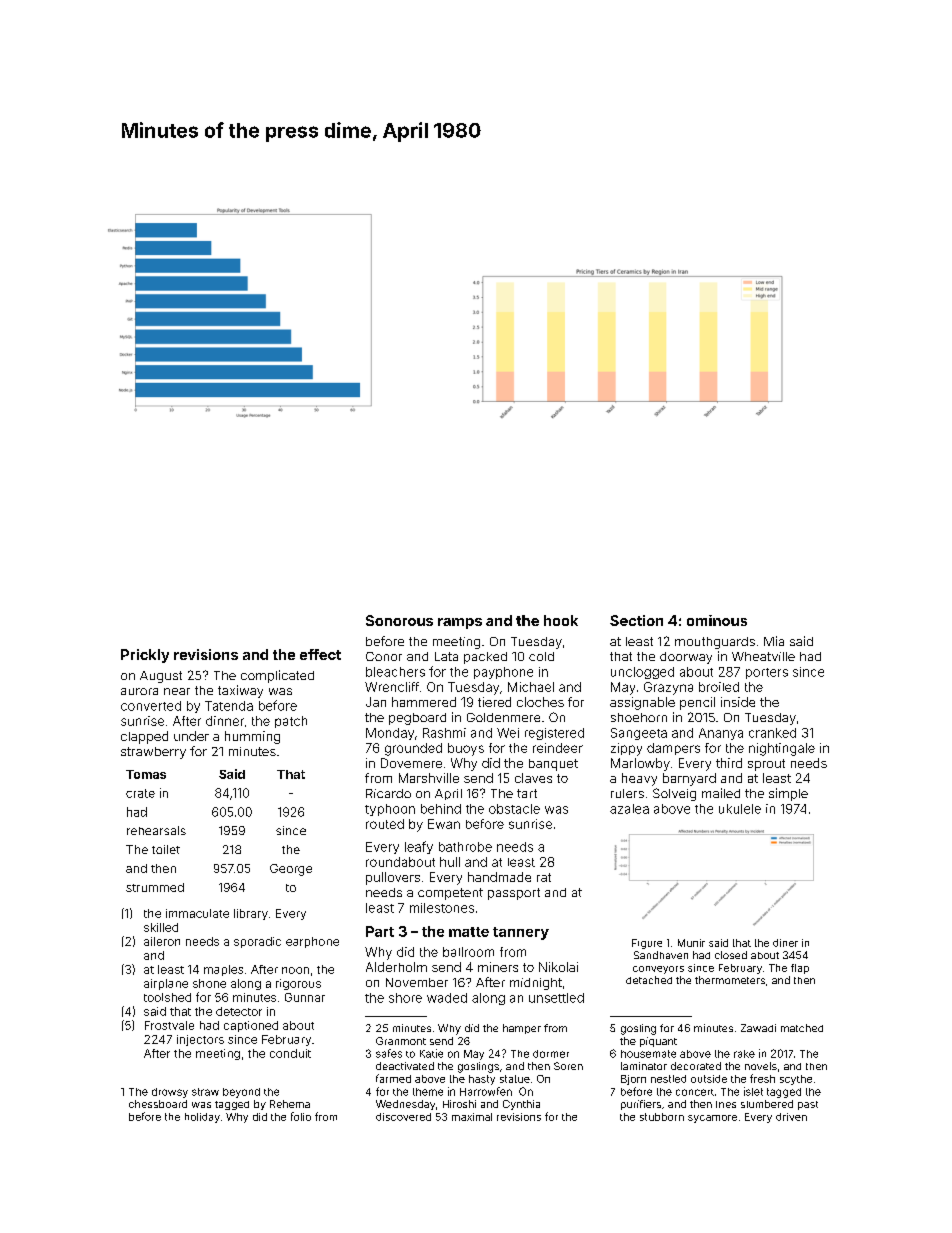 The height and width of the image is (1233, 952). What do you see at coordinates (503, 717) in the image?
I see `Goldenmere` at bounding box center [503, 717].
